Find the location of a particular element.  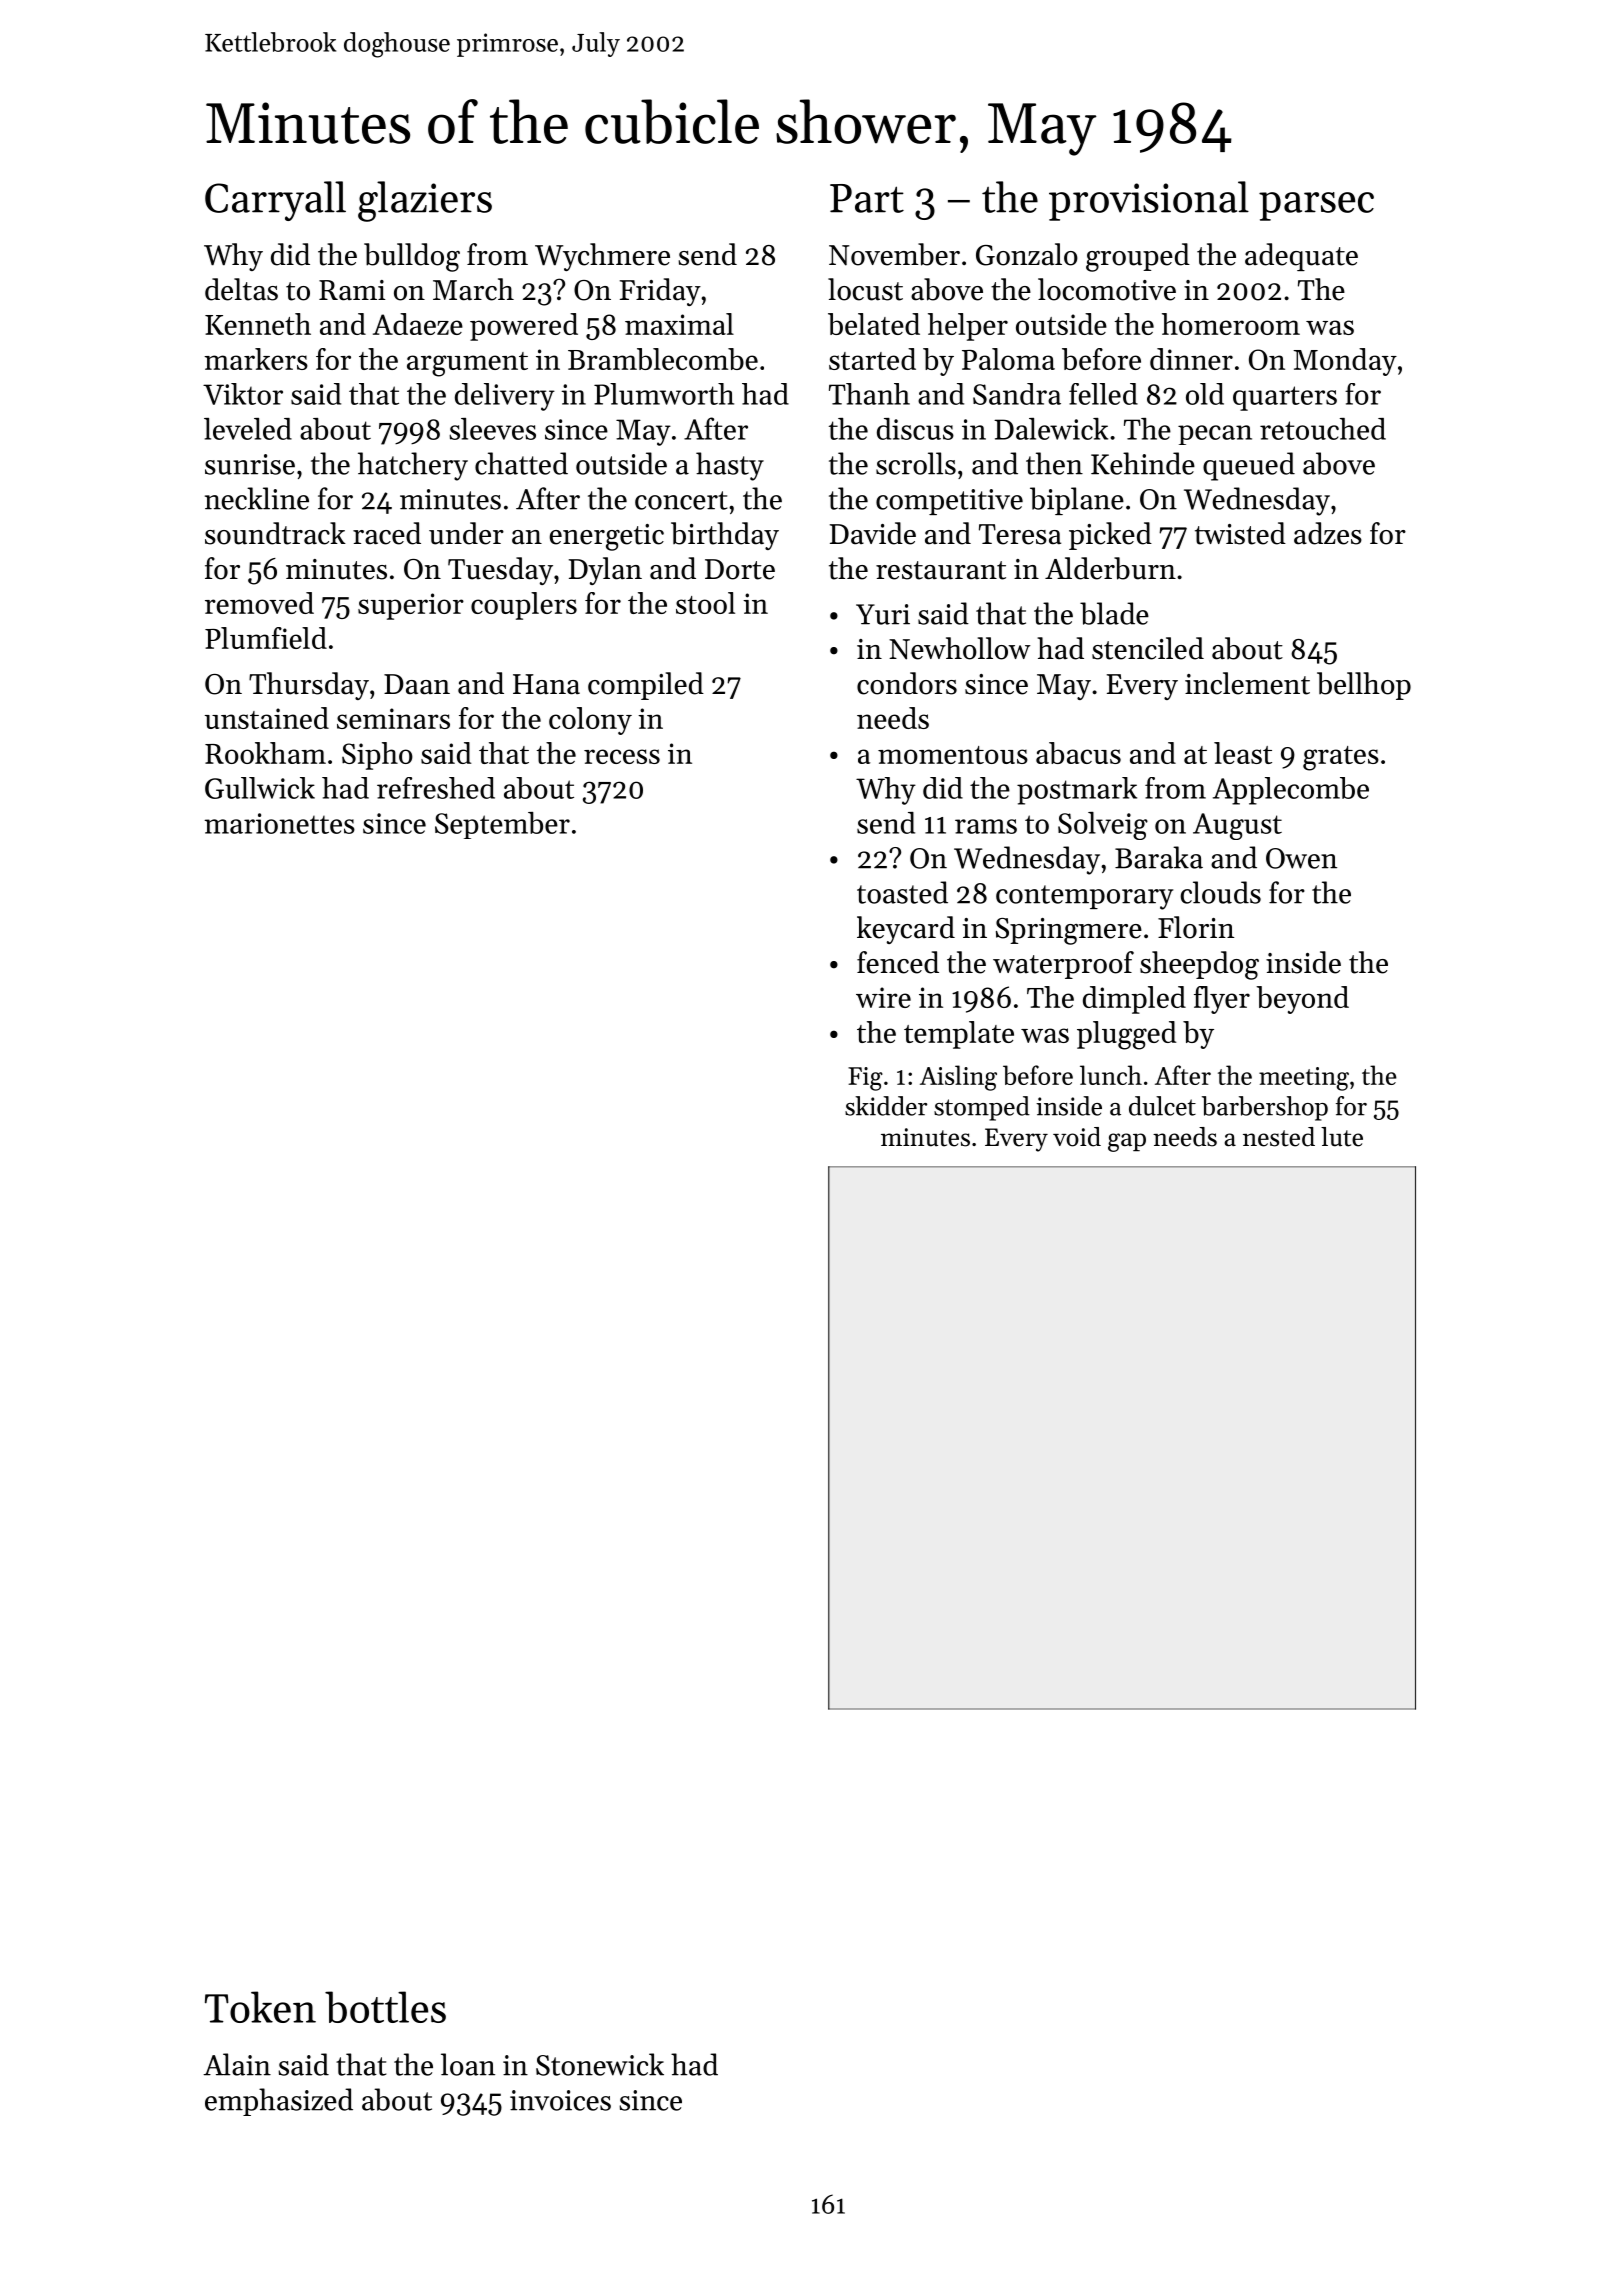

invoices is located at coordinates (560, 2100).
